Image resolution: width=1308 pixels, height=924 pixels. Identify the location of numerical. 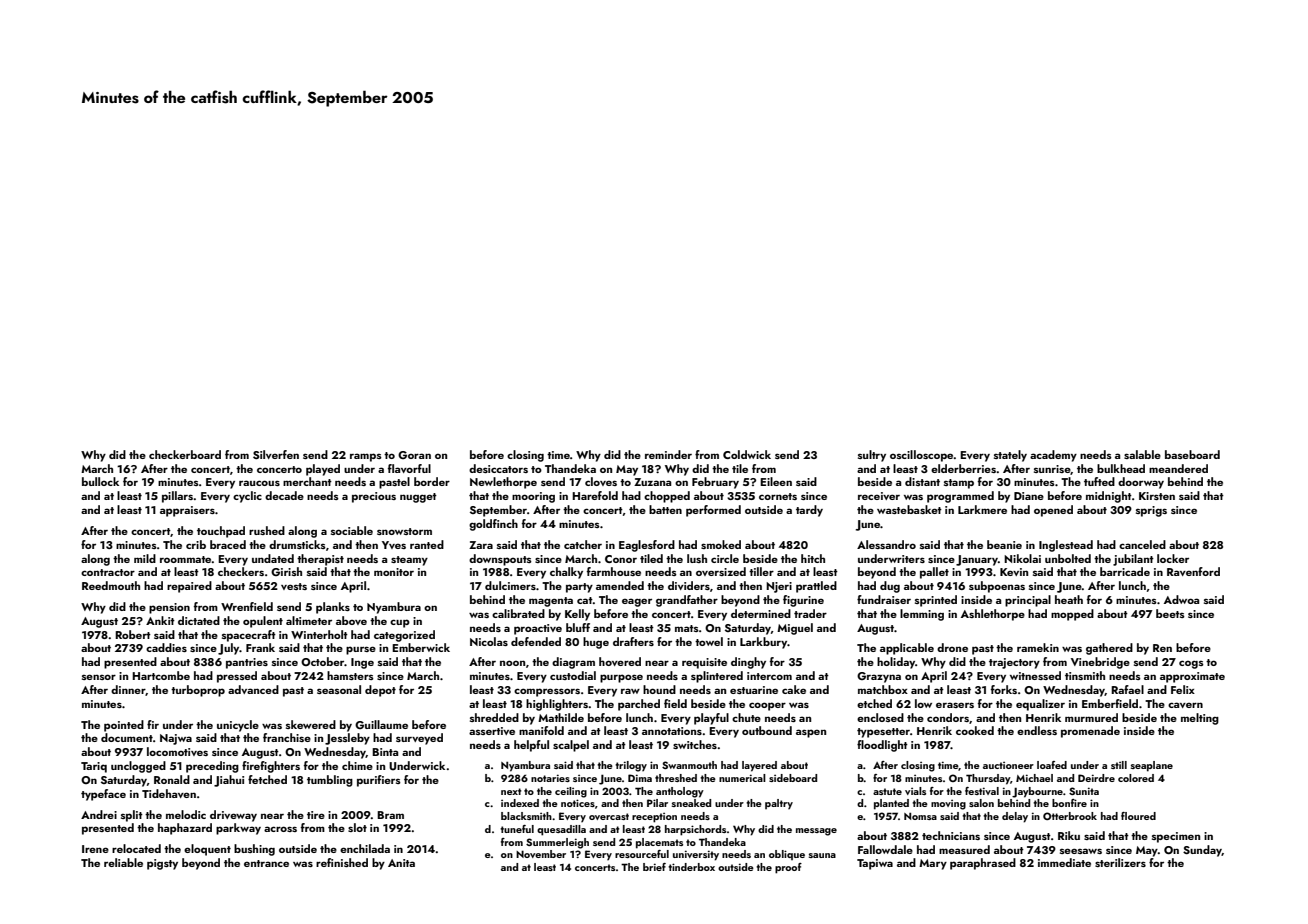
(742, 778).
